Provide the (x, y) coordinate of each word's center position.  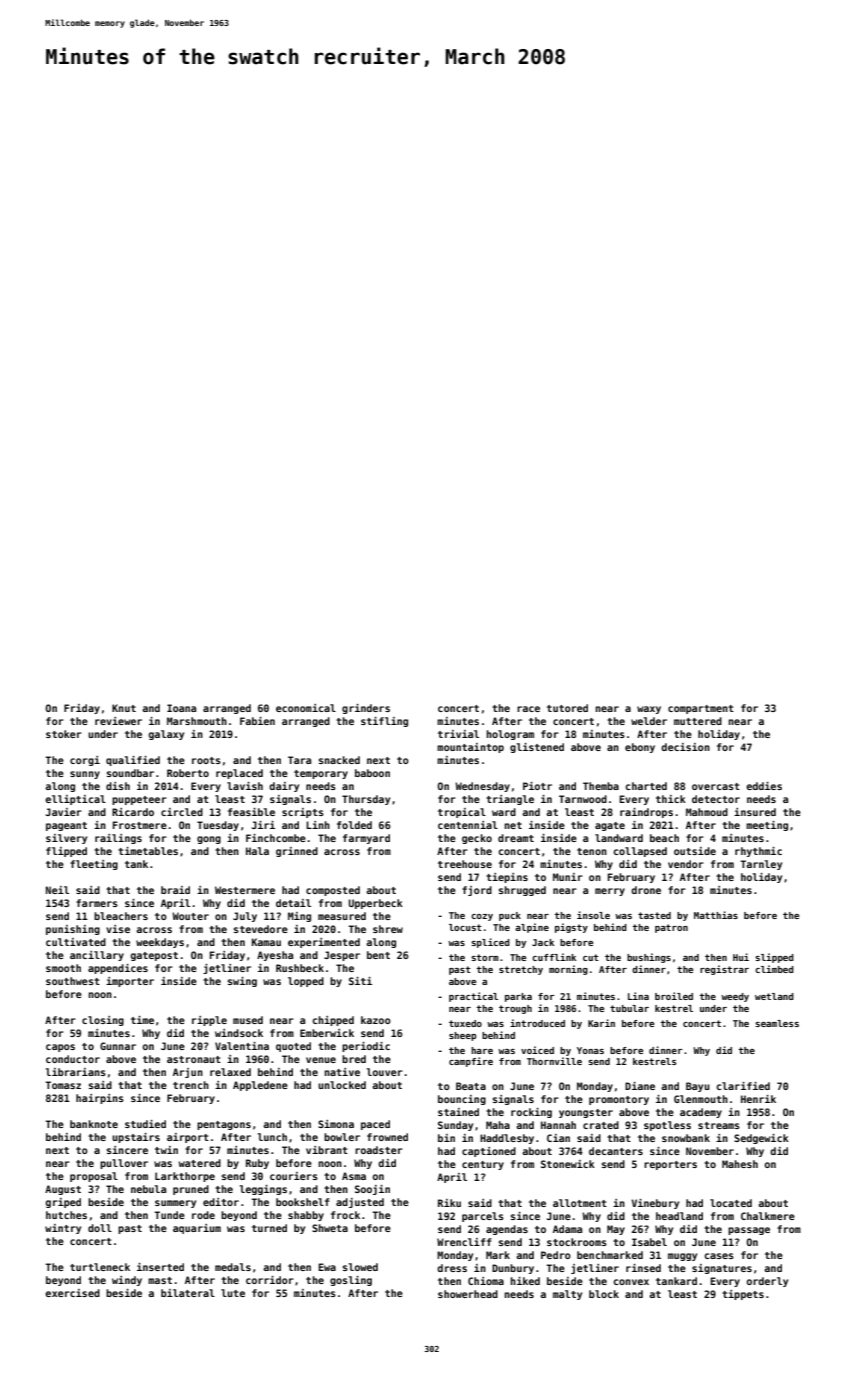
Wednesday (482, 787)
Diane (640, 1086)
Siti (360, 981)
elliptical (75, 800)
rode (203, 1215)
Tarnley (761, 865)
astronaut (194, 1059)
